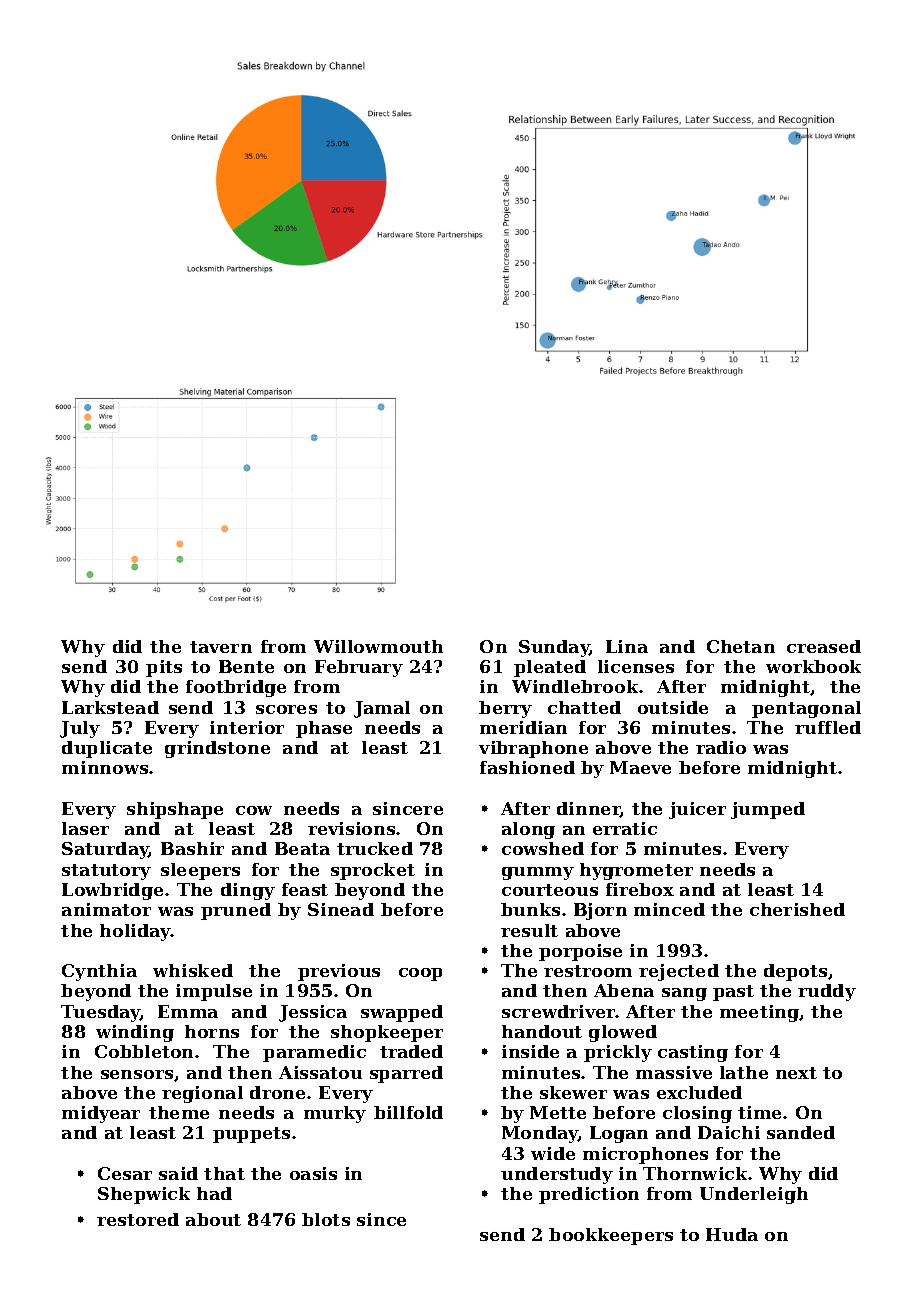  Describe the element at coordinates (326, 1219) in the screenshot. I see `blots` at that location.
